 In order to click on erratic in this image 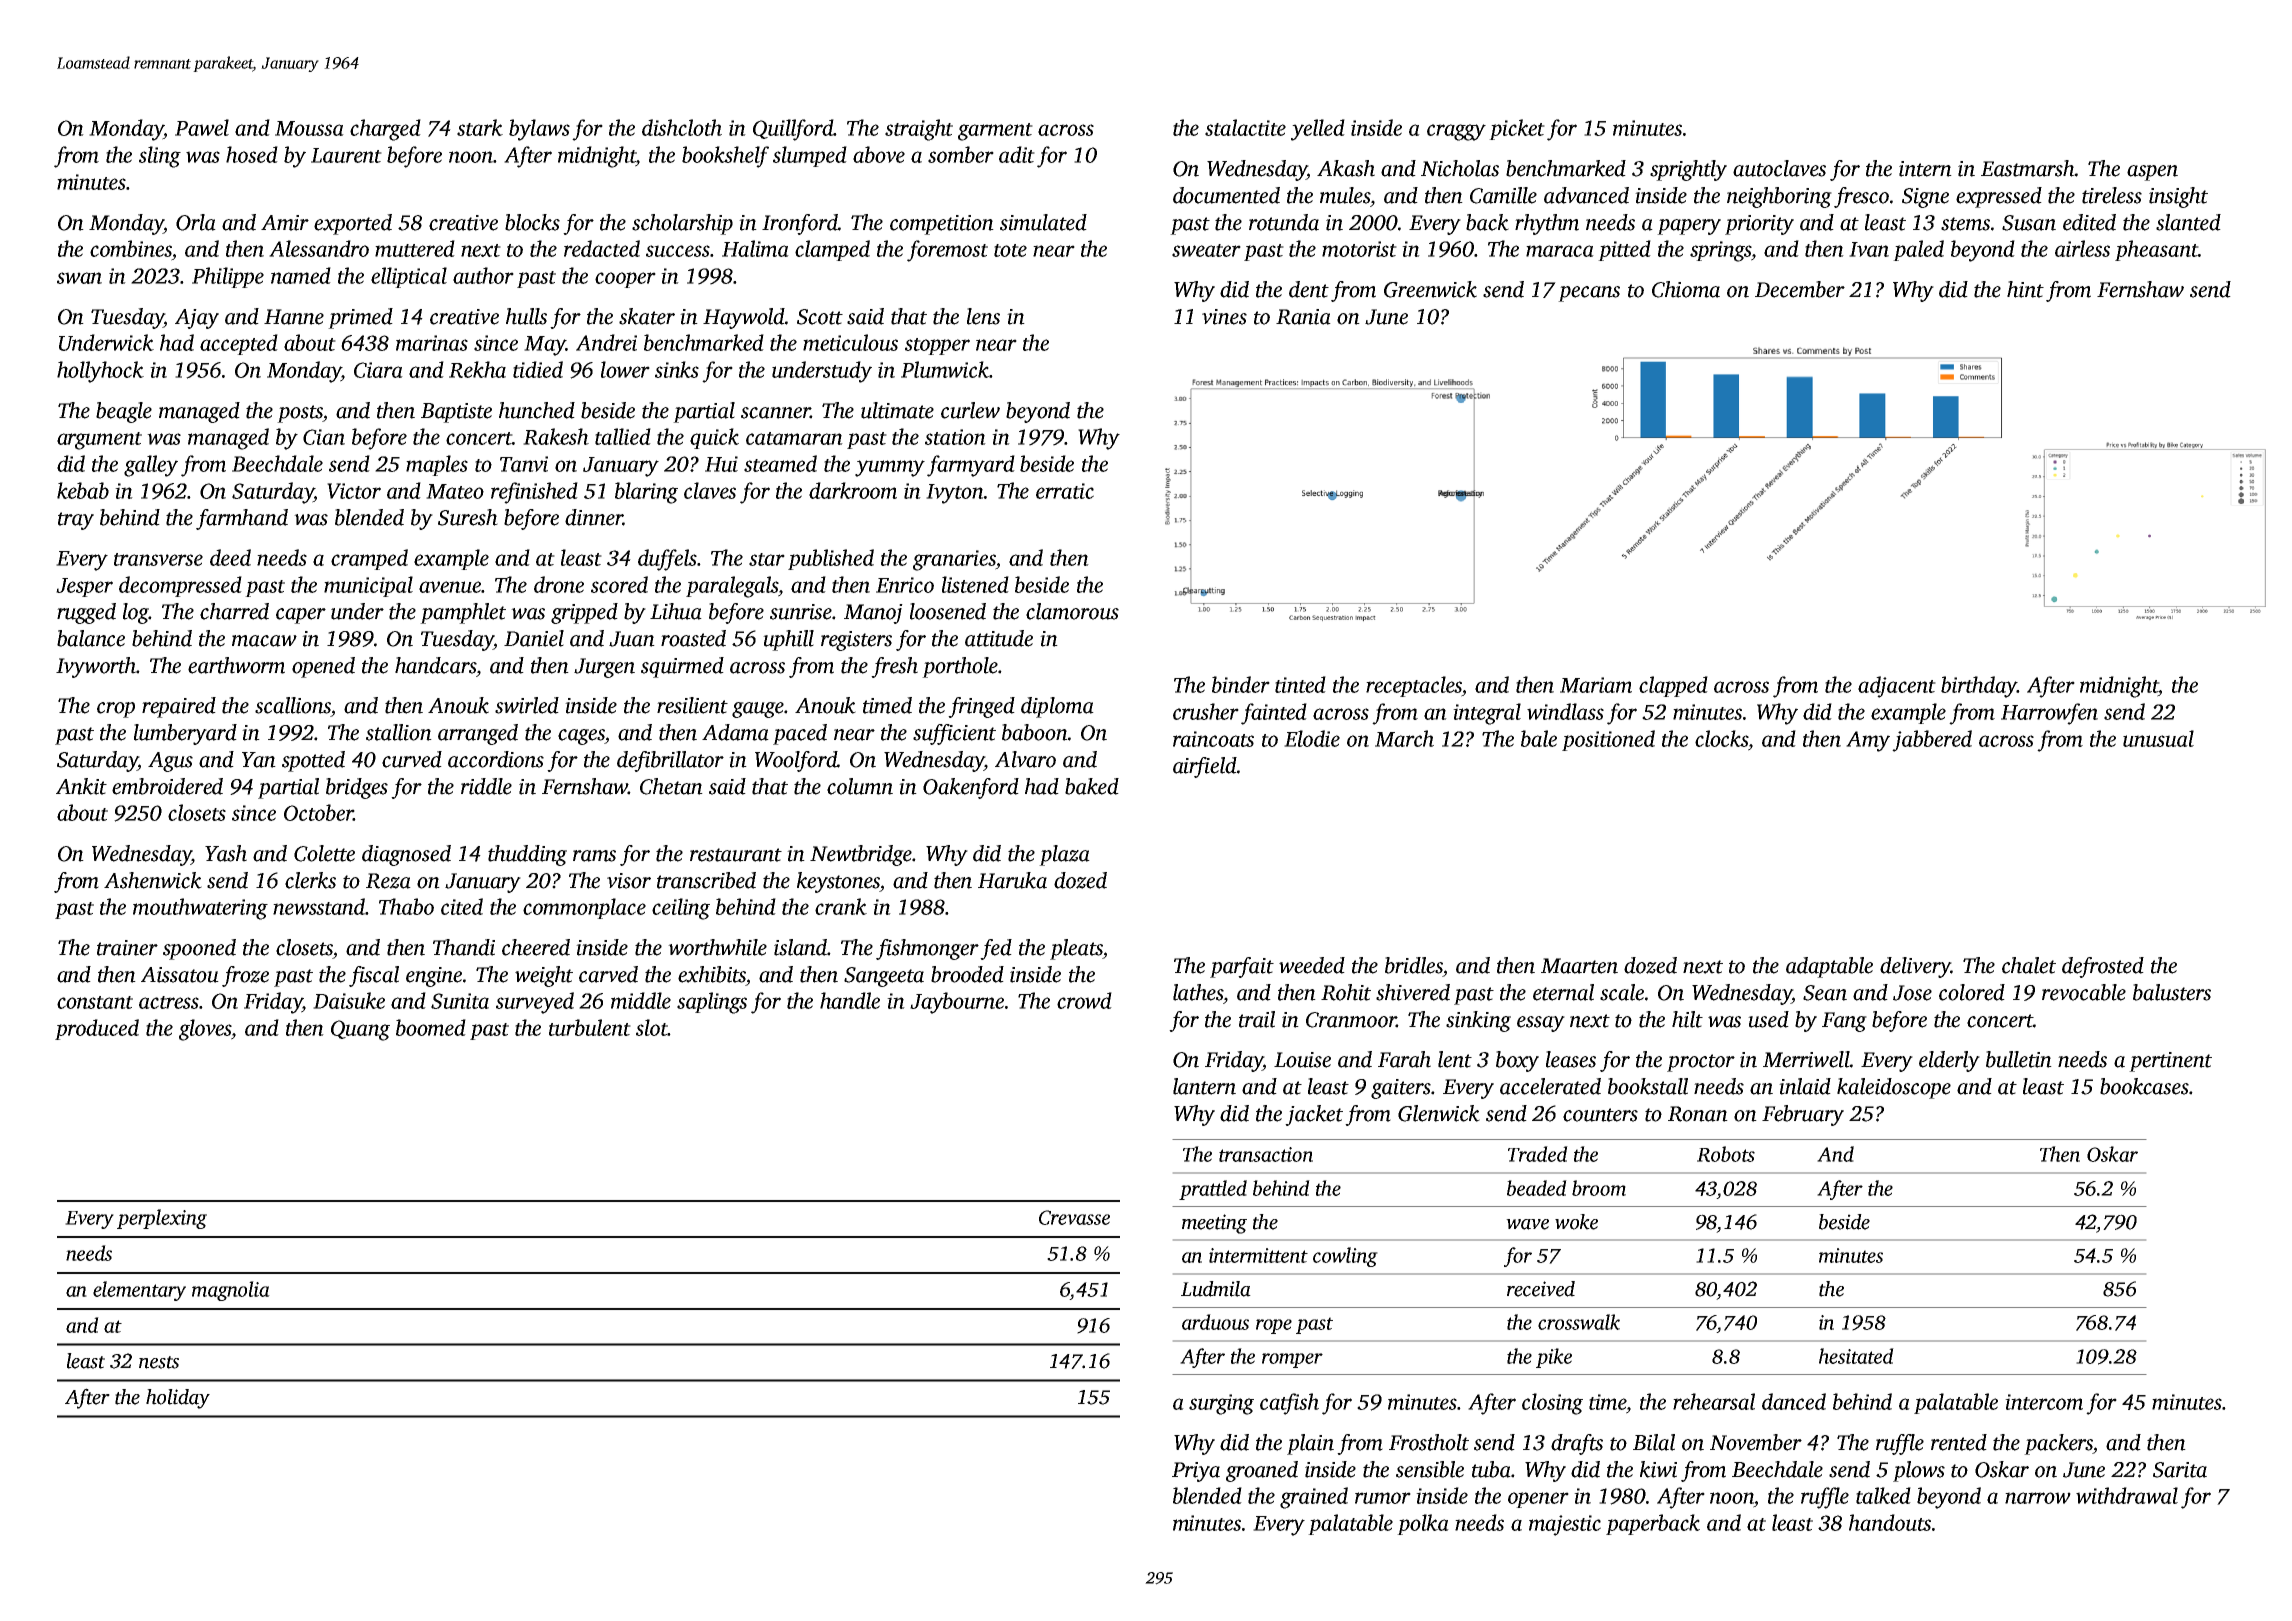, I will do `click(1065, 491)`.
